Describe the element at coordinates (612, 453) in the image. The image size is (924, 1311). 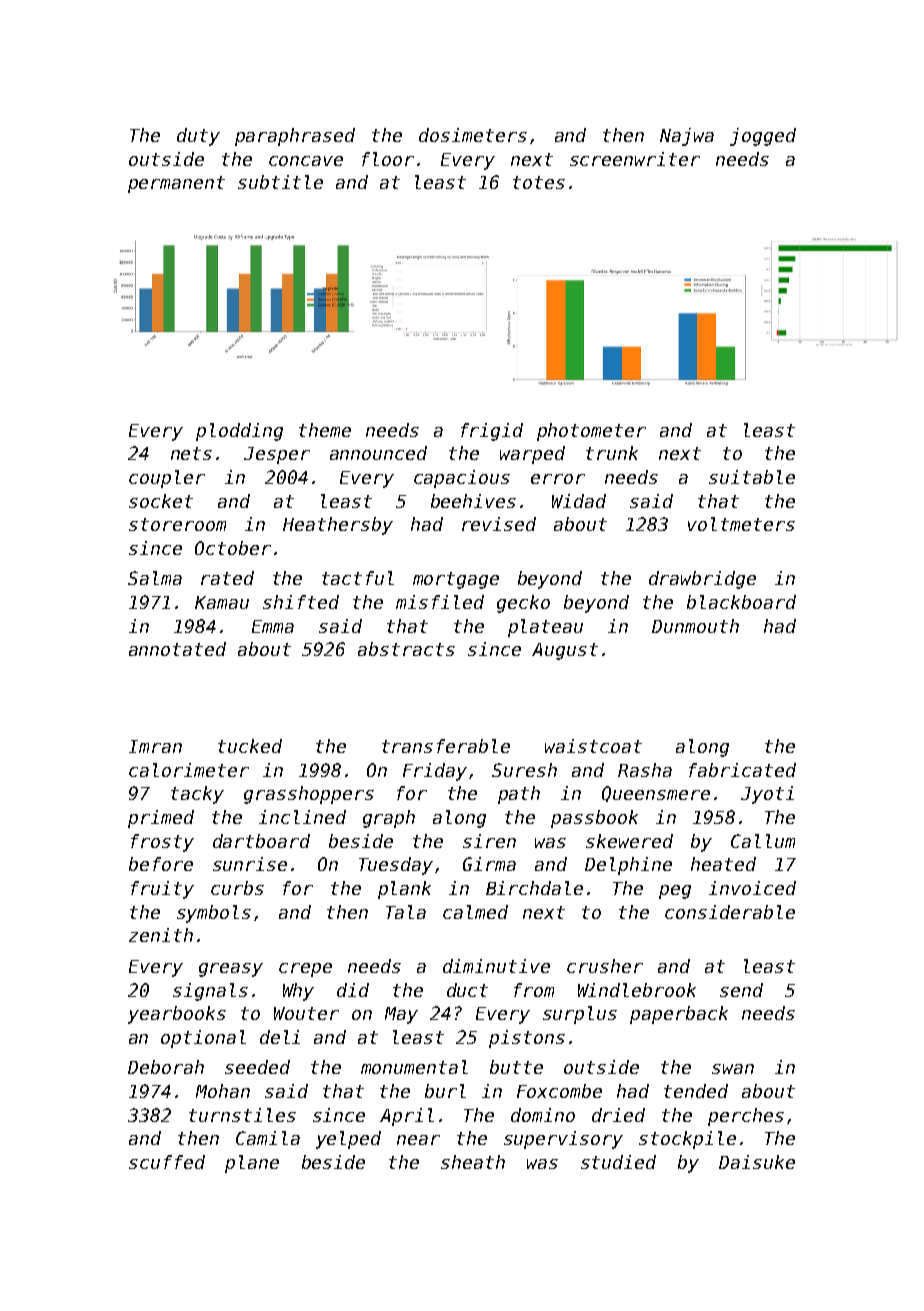
I see `trunk` at that location.
